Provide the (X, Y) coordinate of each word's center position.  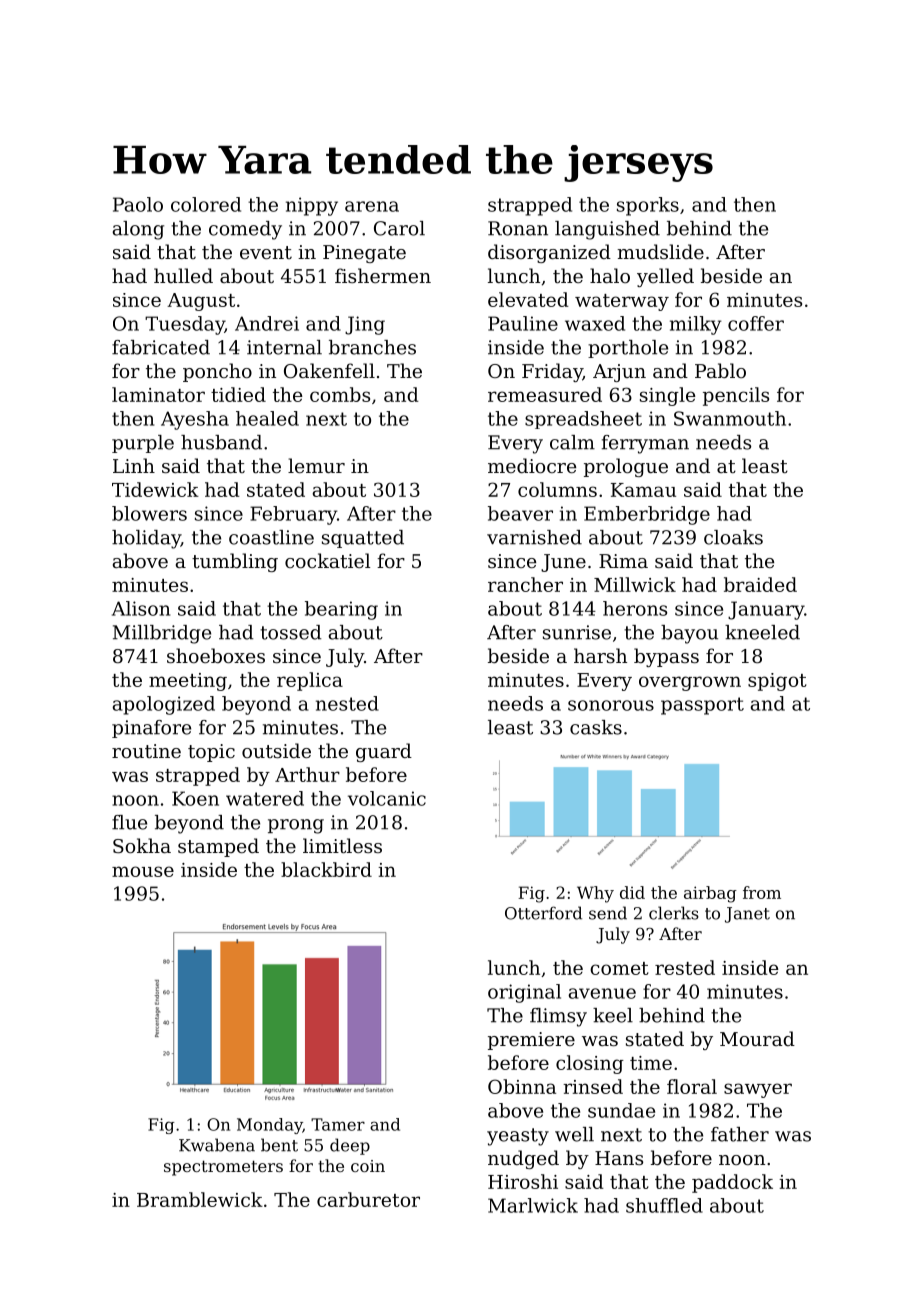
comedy (245, 230)
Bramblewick (200, 1199)
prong (296, 826)
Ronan (518, 228)
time (651, 1063)
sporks (648, 206)
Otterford (543, 913)
